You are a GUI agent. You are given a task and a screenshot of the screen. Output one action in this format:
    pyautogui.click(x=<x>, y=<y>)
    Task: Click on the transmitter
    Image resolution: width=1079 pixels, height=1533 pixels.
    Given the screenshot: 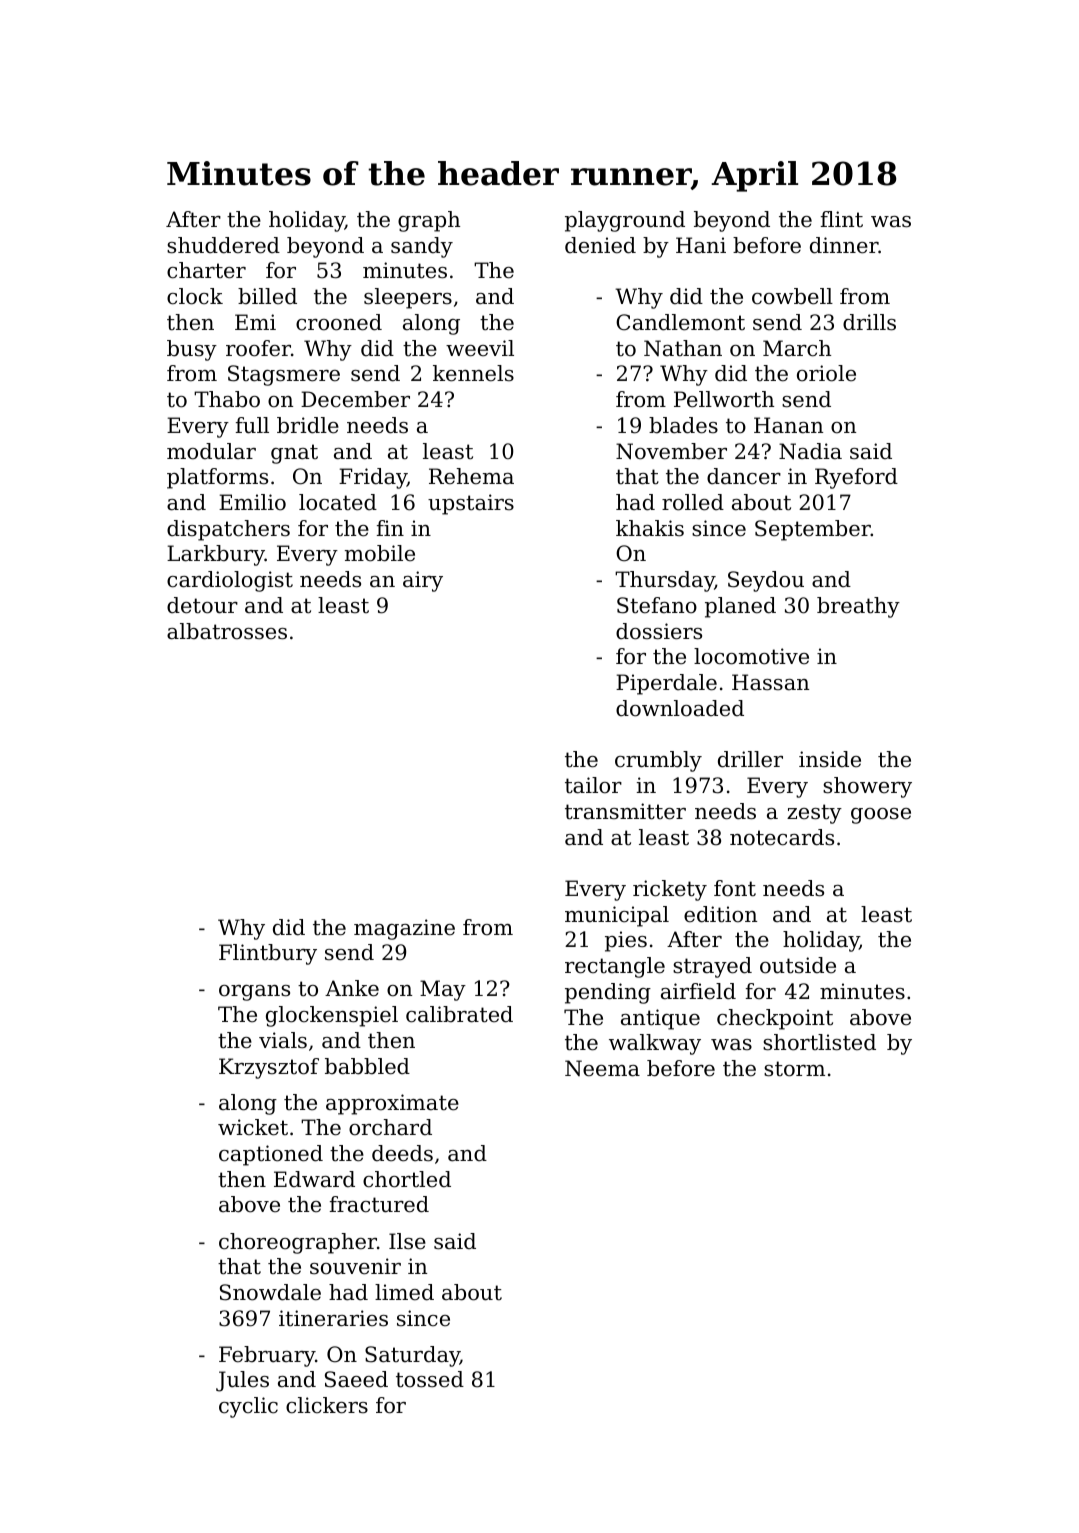 What is the action you would take?
    pyautogui.click(x=625, y=811)
